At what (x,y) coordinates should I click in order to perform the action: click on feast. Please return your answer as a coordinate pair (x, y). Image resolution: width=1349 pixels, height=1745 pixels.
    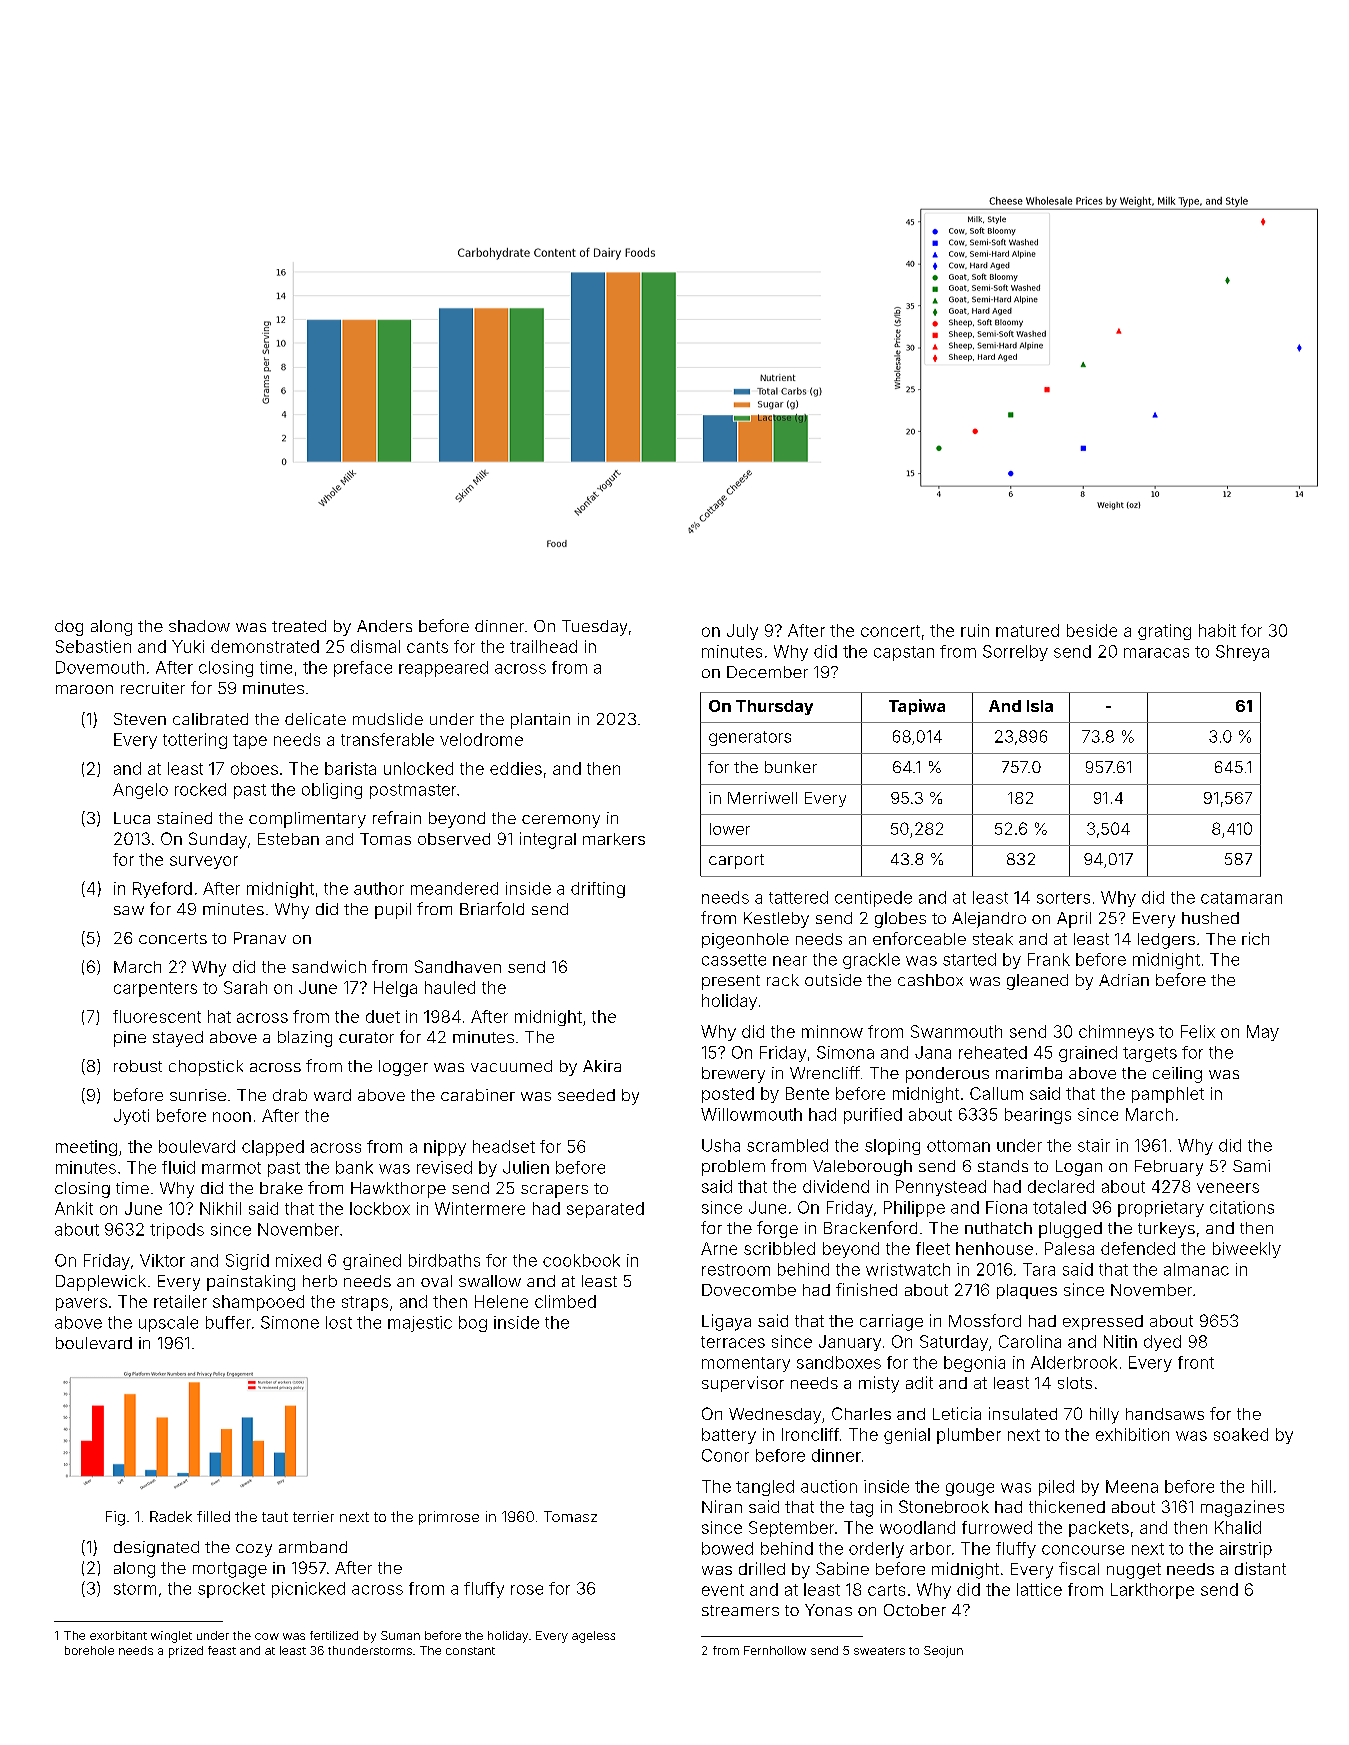
    Looking at the image, I should click on (222, 1650).
